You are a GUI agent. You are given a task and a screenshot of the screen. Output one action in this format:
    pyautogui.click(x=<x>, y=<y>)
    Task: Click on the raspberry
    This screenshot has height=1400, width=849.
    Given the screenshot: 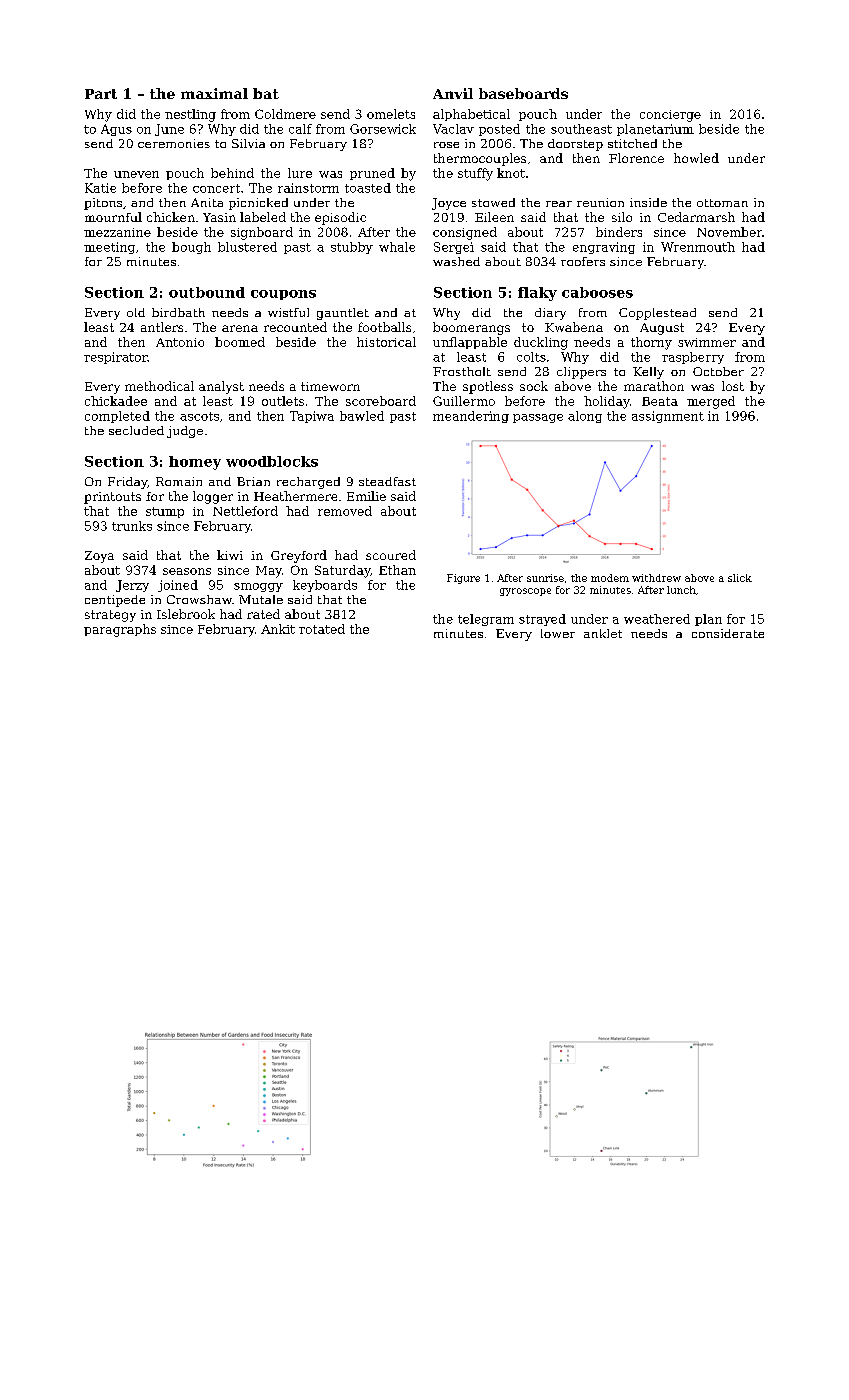 What is the action you would take?
    pyautogui.click(x=693, y=358)
